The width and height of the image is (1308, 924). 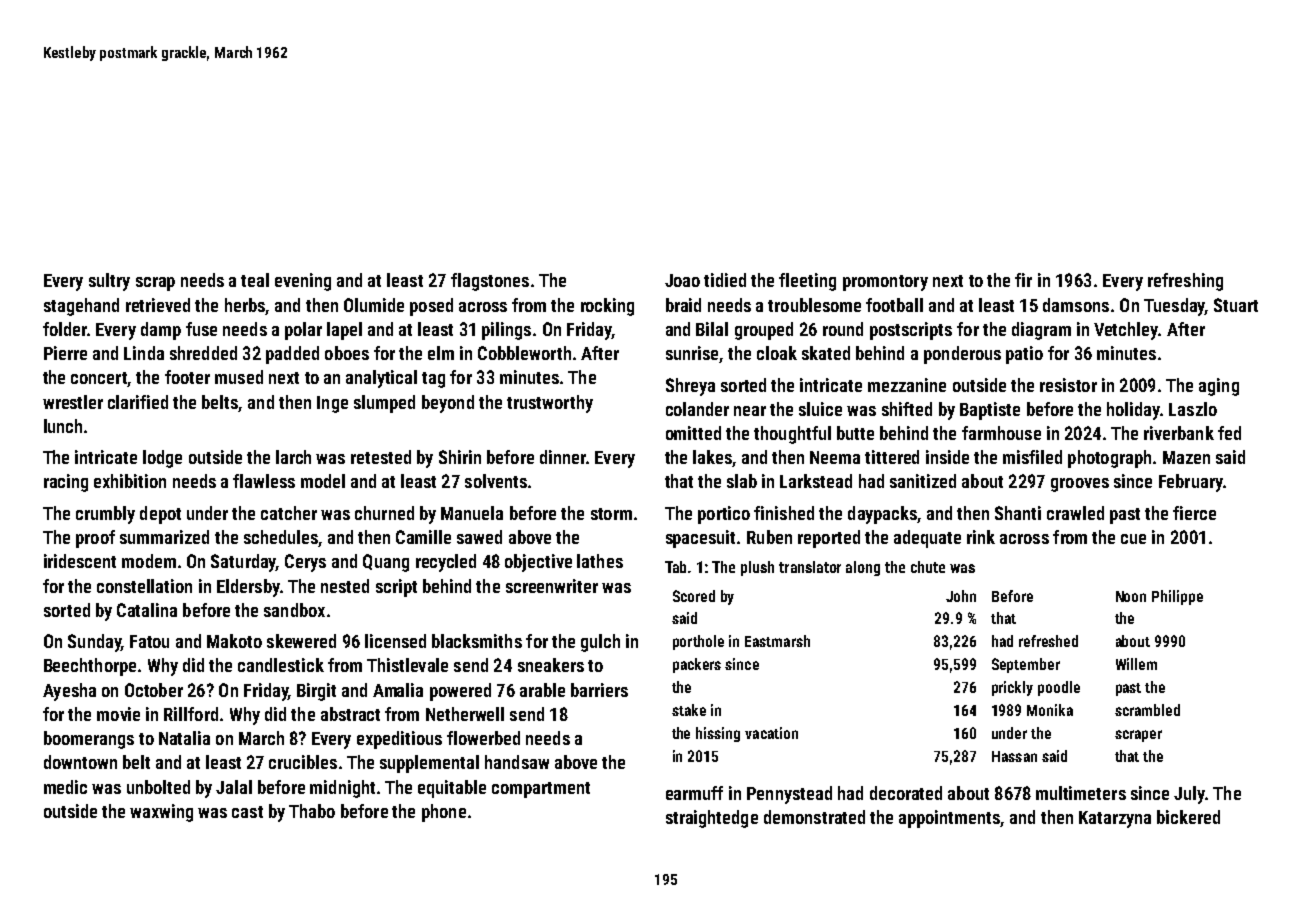 I want to click on Hassan, so click(x=1014, y=756).
